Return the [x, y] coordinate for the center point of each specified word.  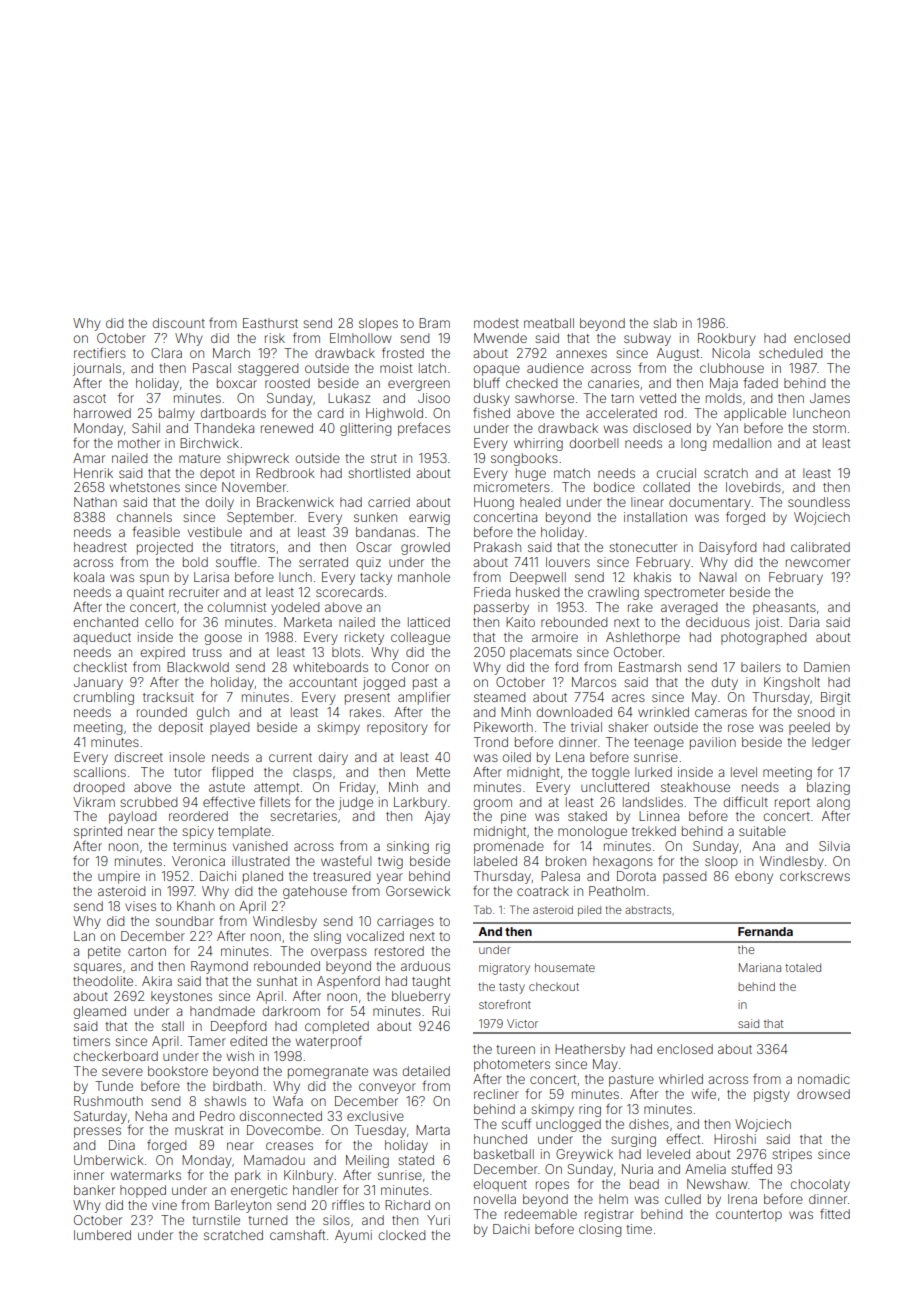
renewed [287, 428]
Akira [157, 981]
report [792, 804]
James [830, 398]
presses [97, 1132]
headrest [100, 547]
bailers [761, 667]
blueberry [421, 997]
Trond [491, 742]
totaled [803, 967]
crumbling [103, 698]
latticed [429, 622]
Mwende [500, 338]
